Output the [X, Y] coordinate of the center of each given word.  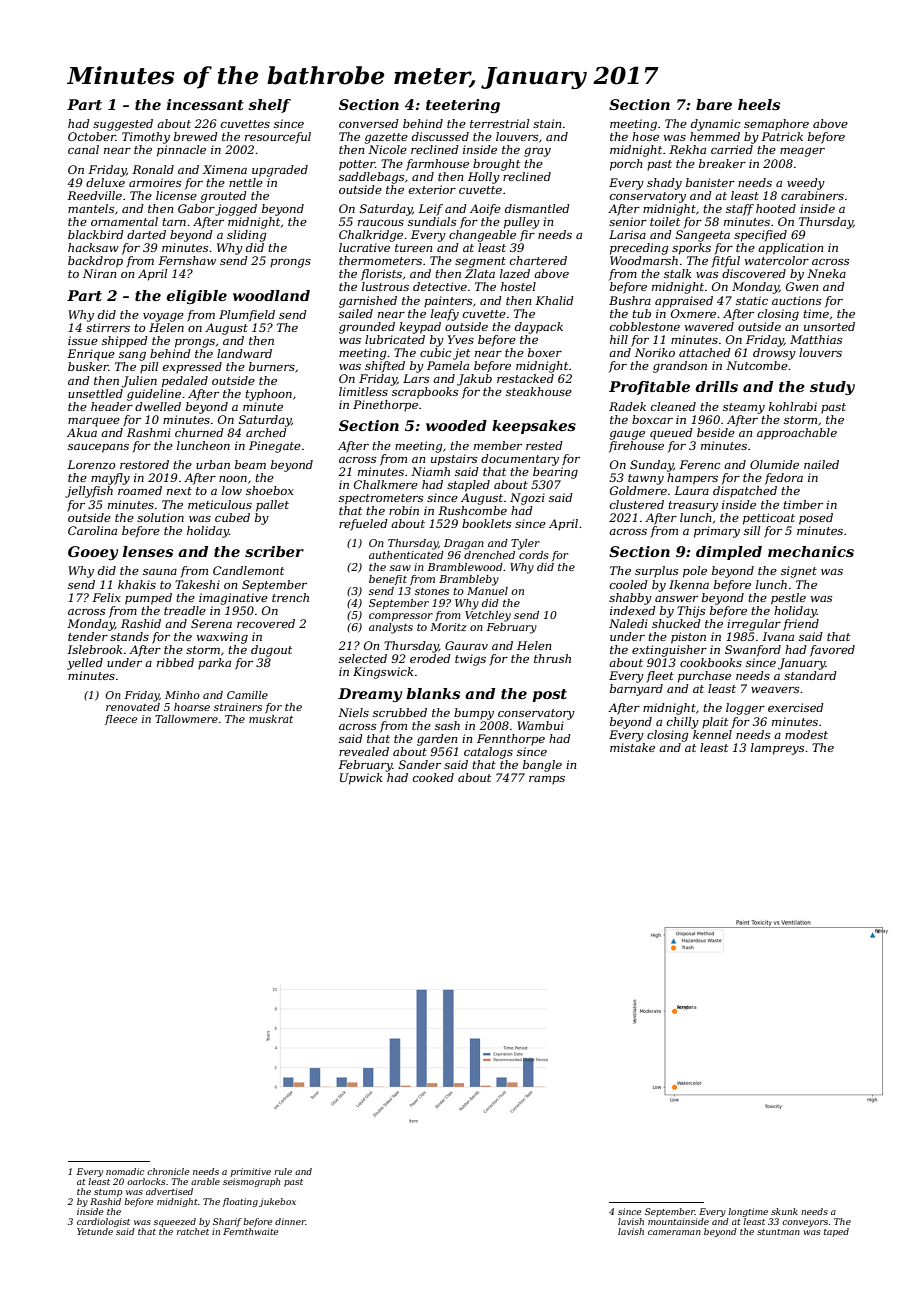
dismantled [537, 208]
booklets [486, 523]
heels [759, 104]
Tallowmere [186, 719]
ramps [547, 780]
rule [283, 1171]
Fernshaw [187, 260]
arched [266, 432]
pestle [788, 599]
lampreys [777, 749]
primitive [251, 1172]
